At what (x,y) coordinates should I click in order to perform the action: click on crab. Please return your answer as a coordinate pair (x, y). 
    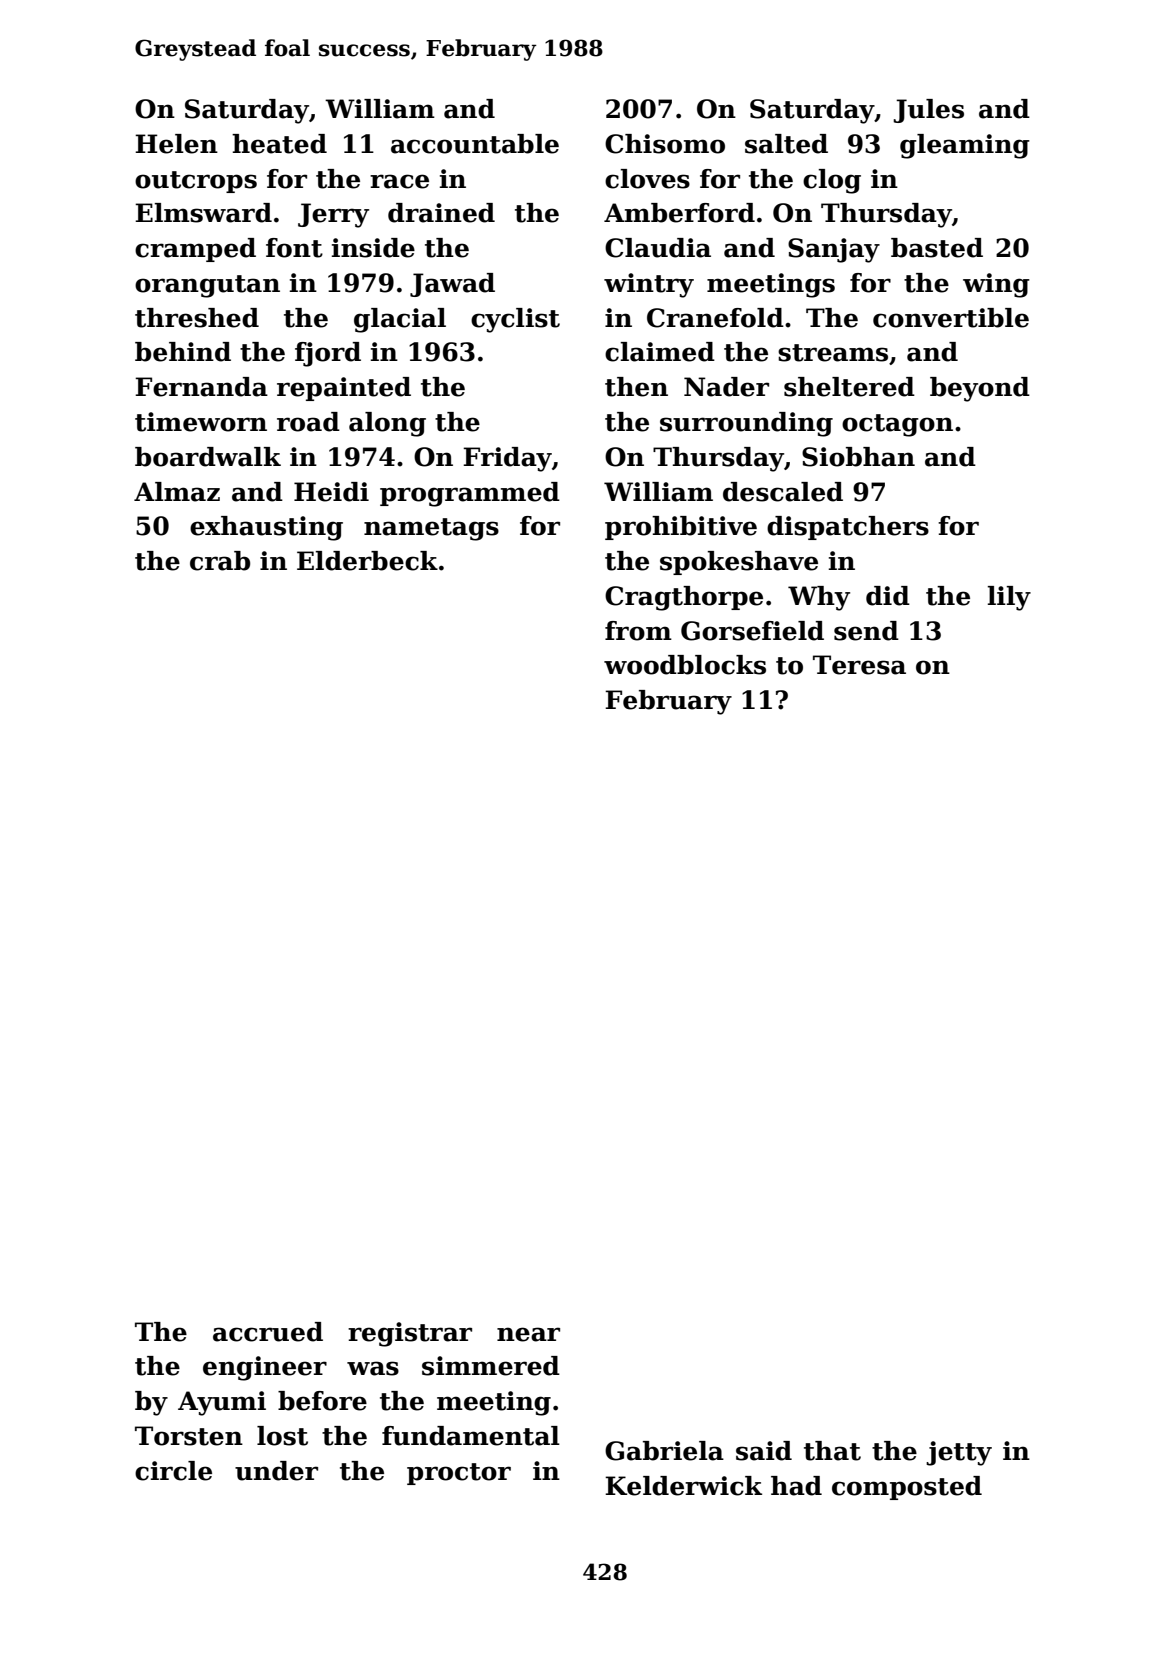
    Looking at the image, I should click on (220, 561).
